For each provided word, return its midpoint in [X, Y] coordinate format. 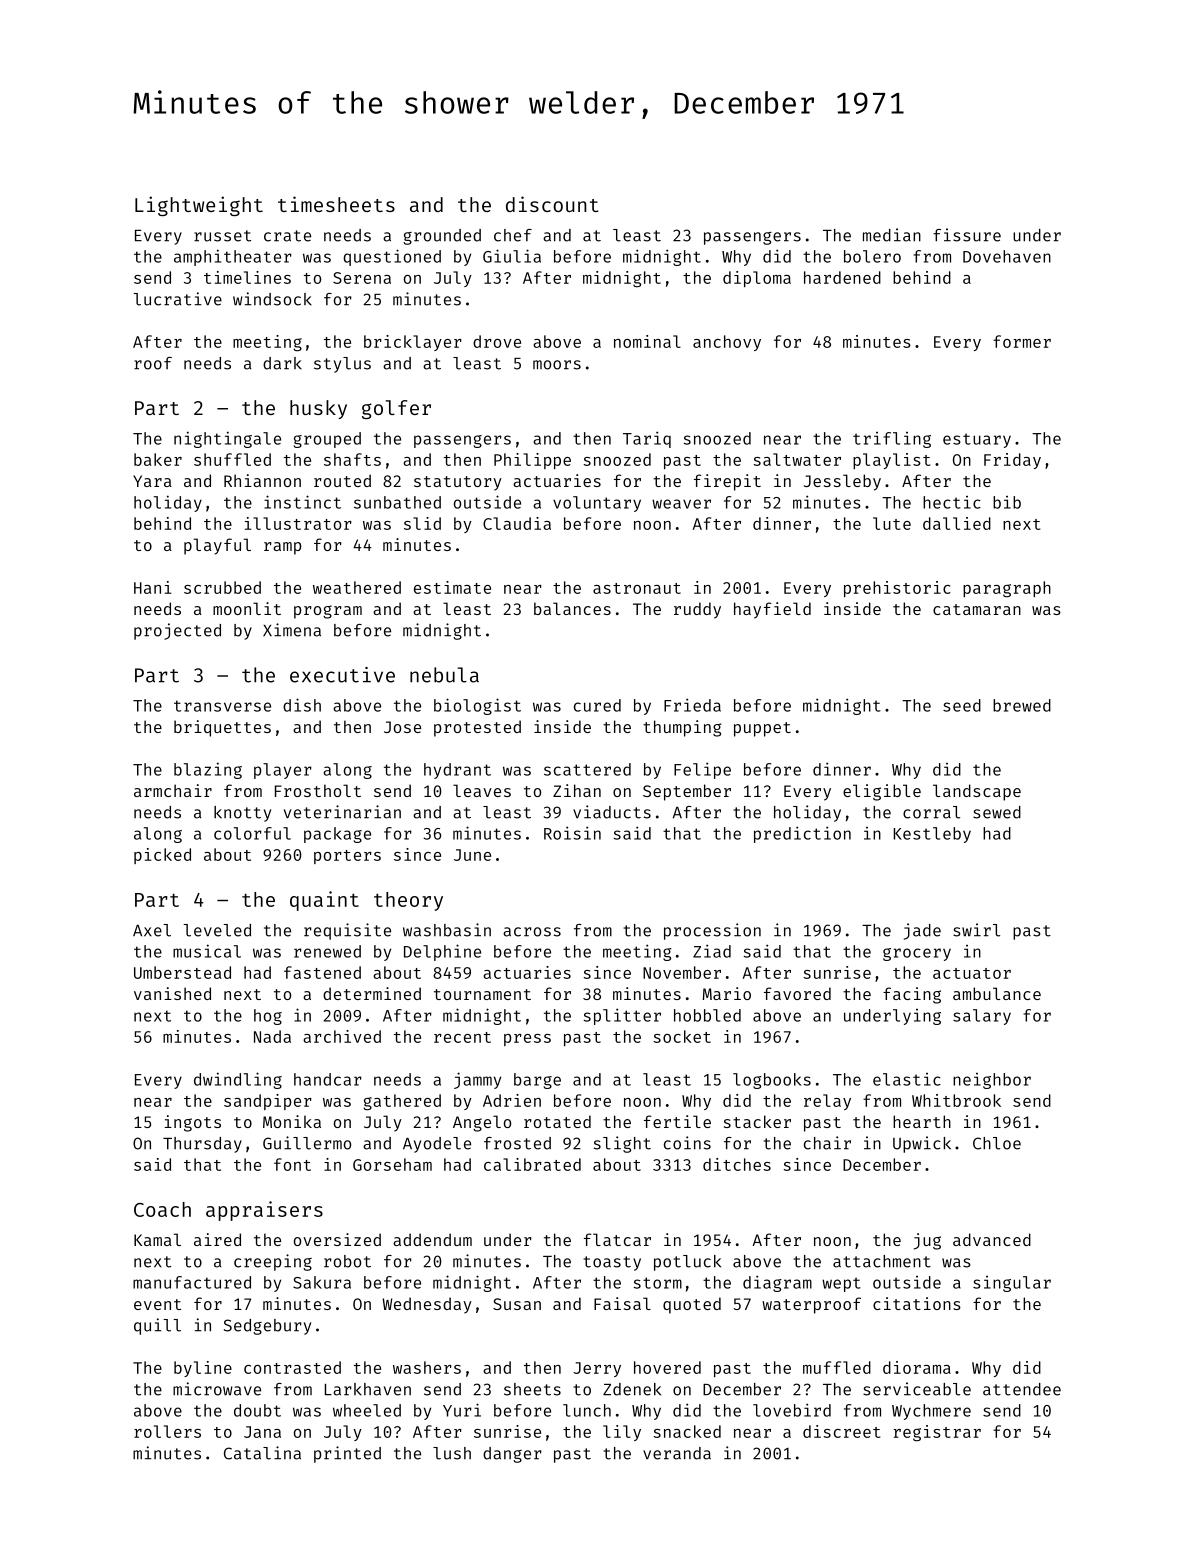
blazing [208, 770]
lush [452, 1453]
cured [597, 705]
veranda [677, 1453]
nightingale [227, 439]
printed [347, 1454]
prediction [802, 834]
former [1022, 341]
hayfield [772, 610]
